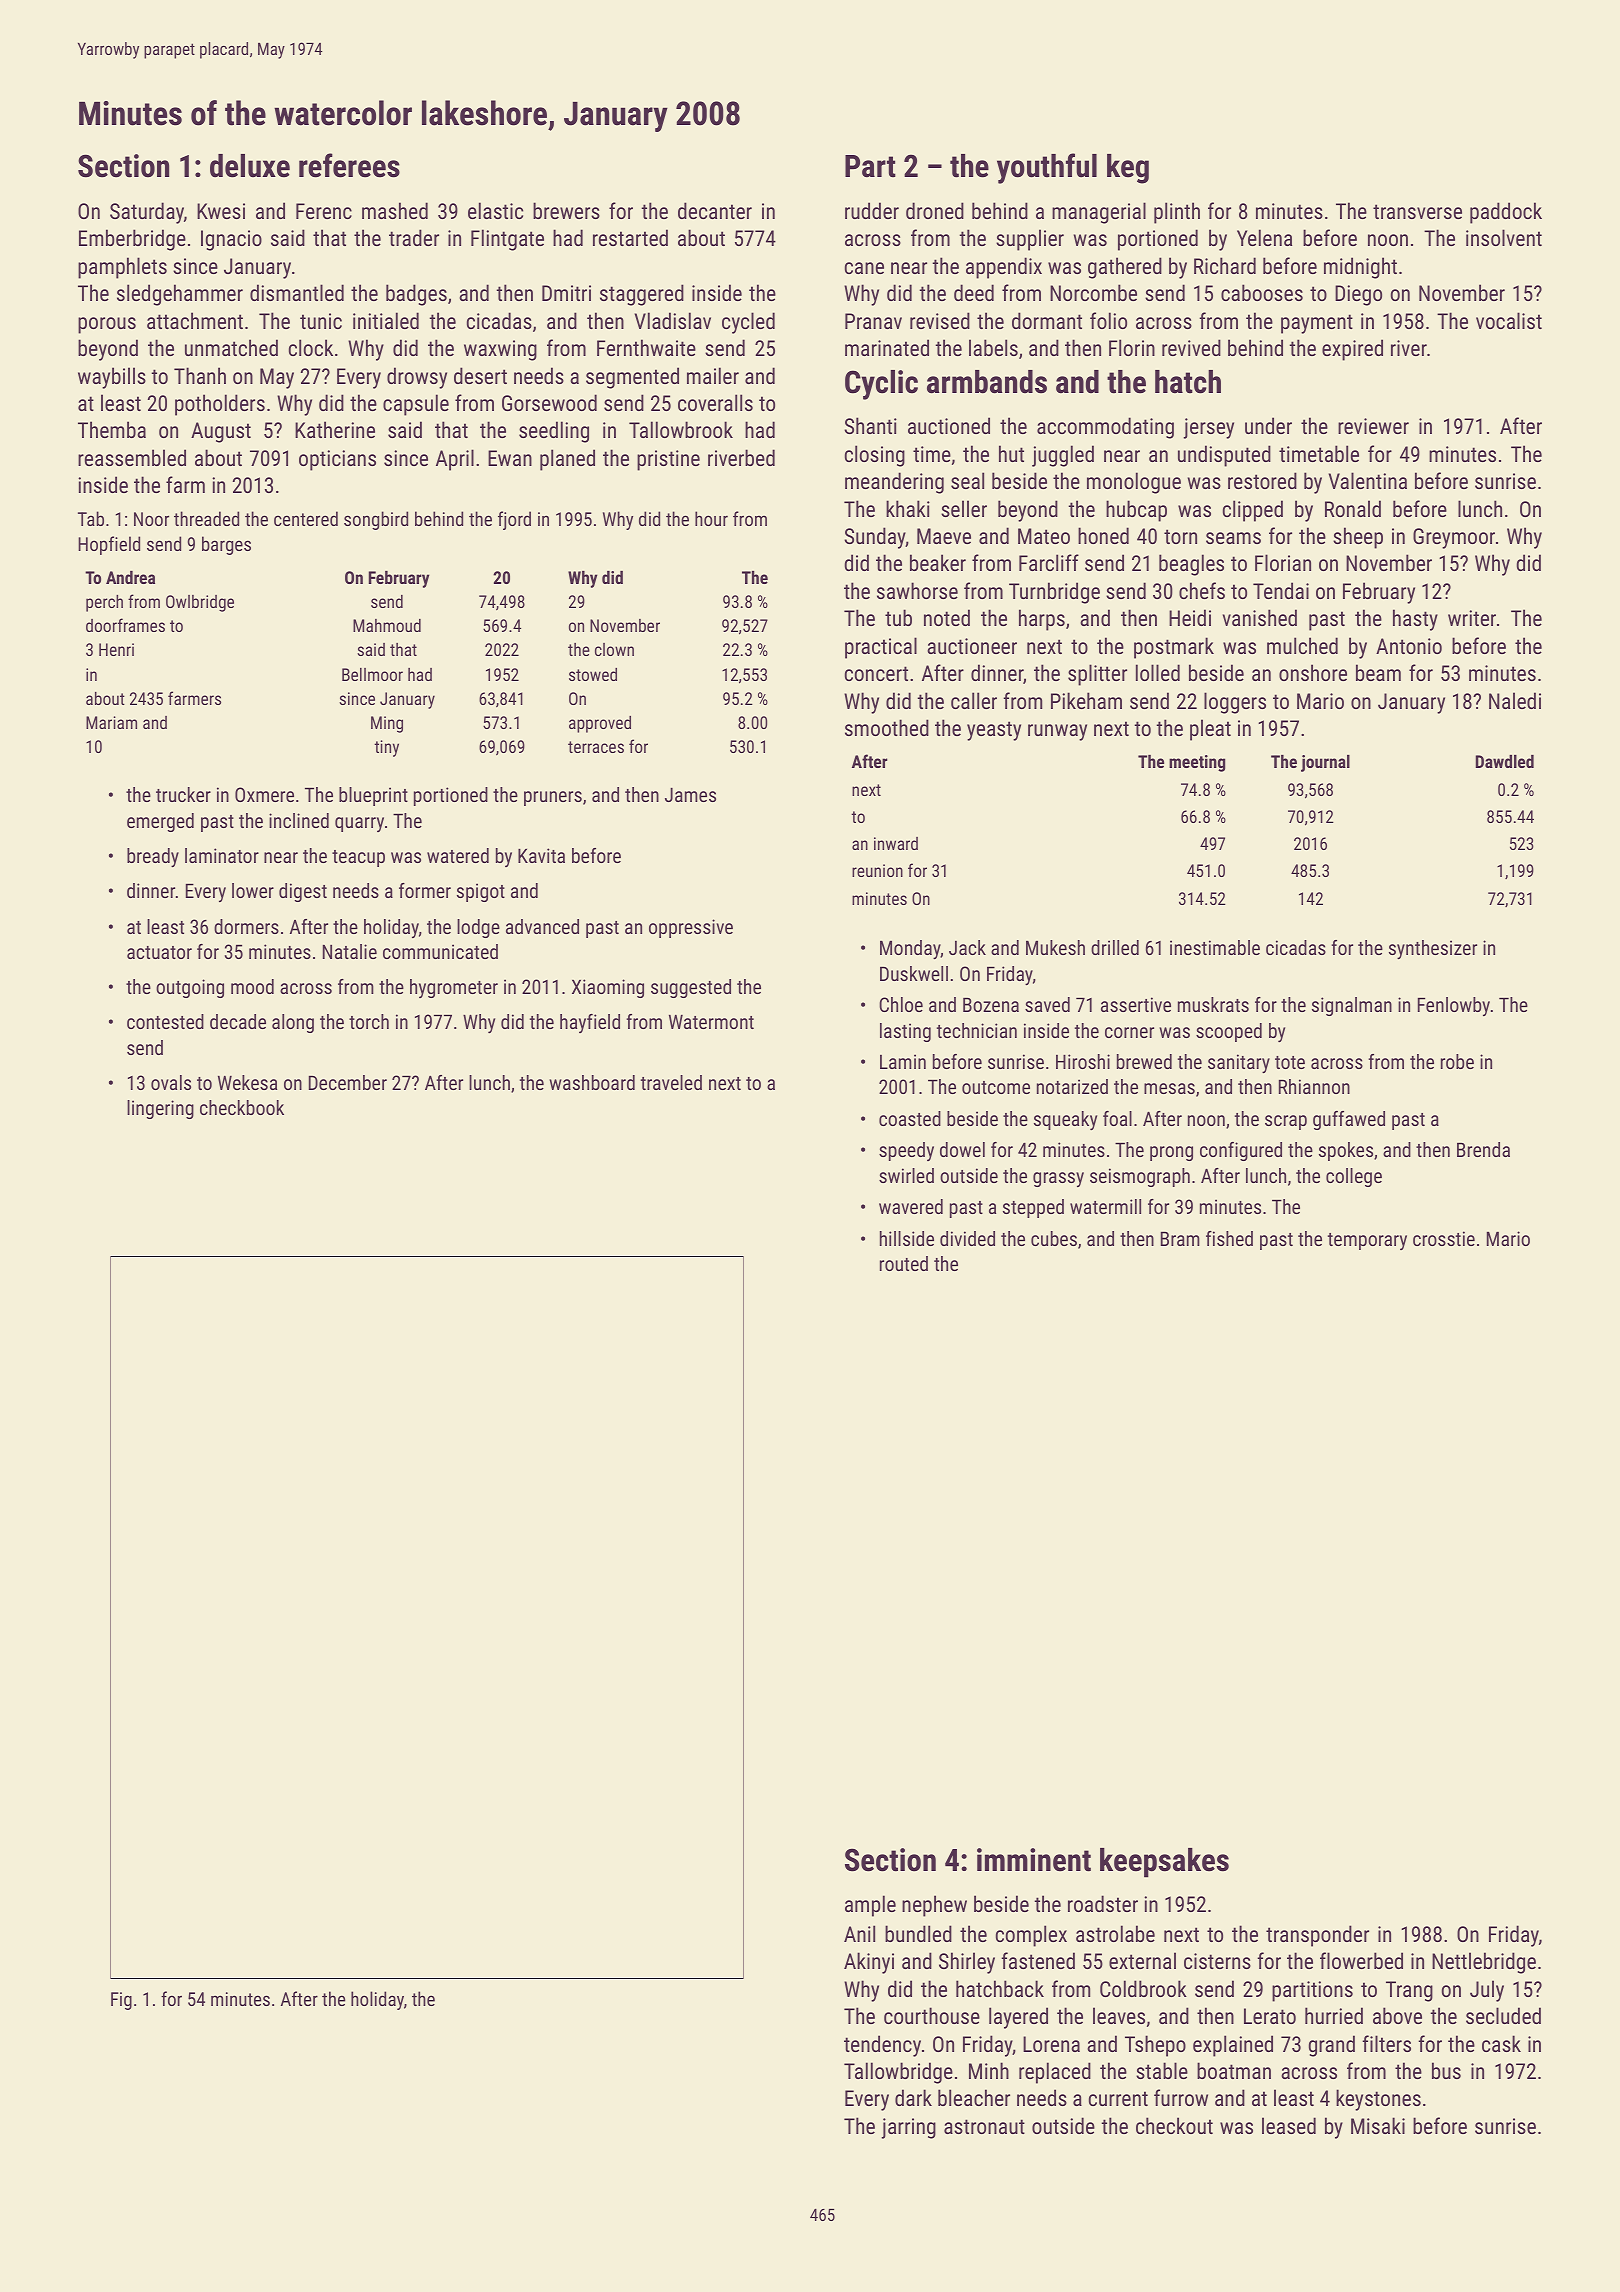 This screenshot has width=1620, height=2292. I want to click on brewers, so click(566, 210).
